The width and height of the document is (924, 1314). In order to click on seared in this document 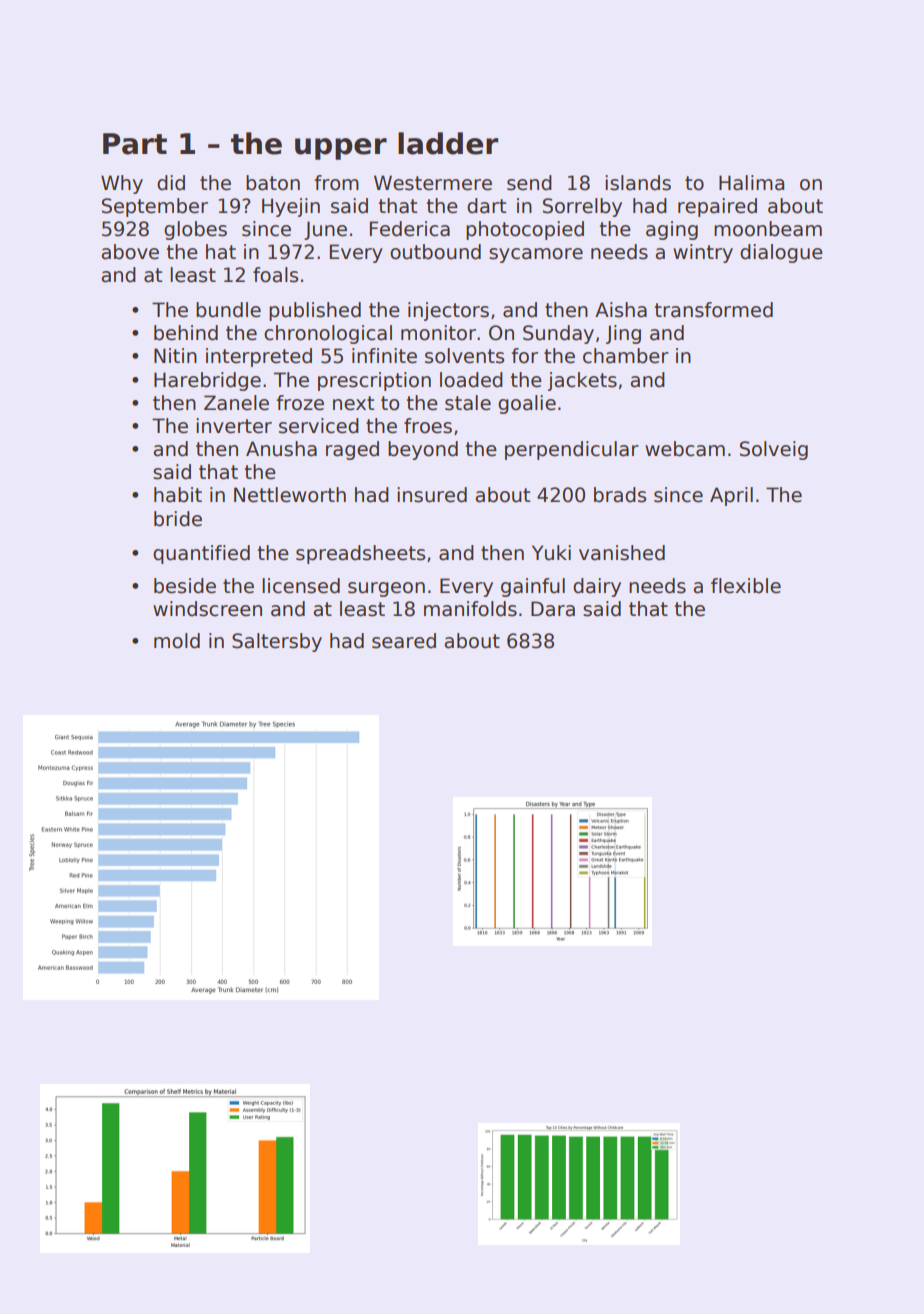, I will do `click(404, 641)`.
